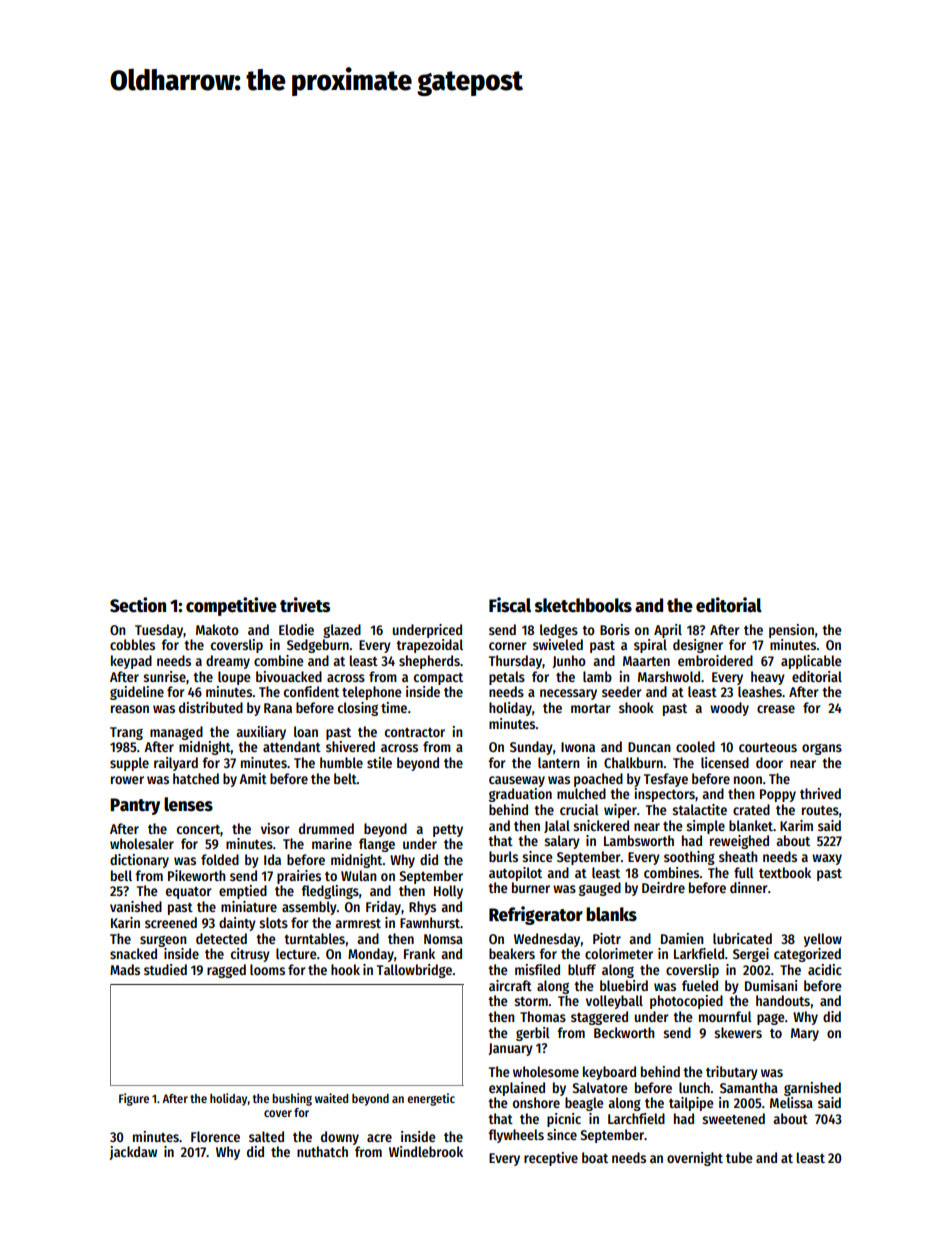  I want to click on competitive, so click(231, 606).
